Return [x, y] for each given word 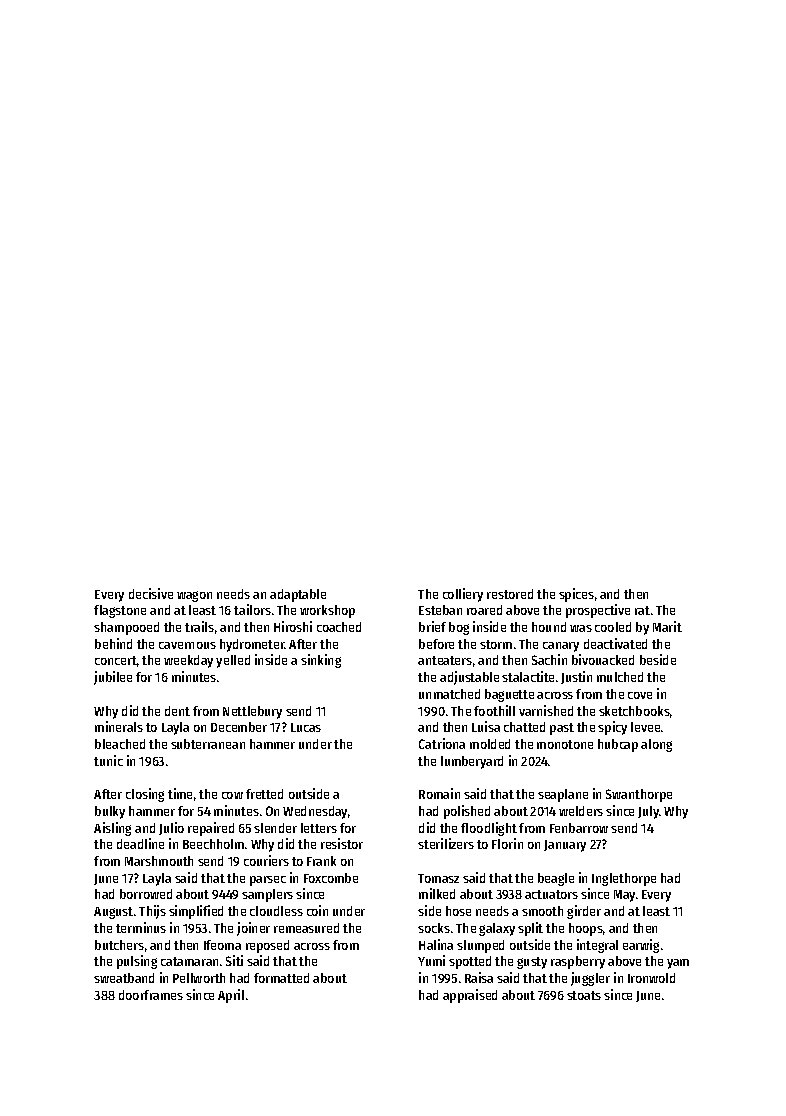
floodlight [489, 829]
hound [549, 627]
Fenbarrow [579, 828]
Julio [171, 828]
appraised [470, 996]
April [231, 996]
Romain [439, 793]
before [436, 644]
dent [177, 711]
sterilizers [446, 843]
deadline [140, 843]
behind [113, 643]
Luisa [486, 726]
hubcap [618, 745]
